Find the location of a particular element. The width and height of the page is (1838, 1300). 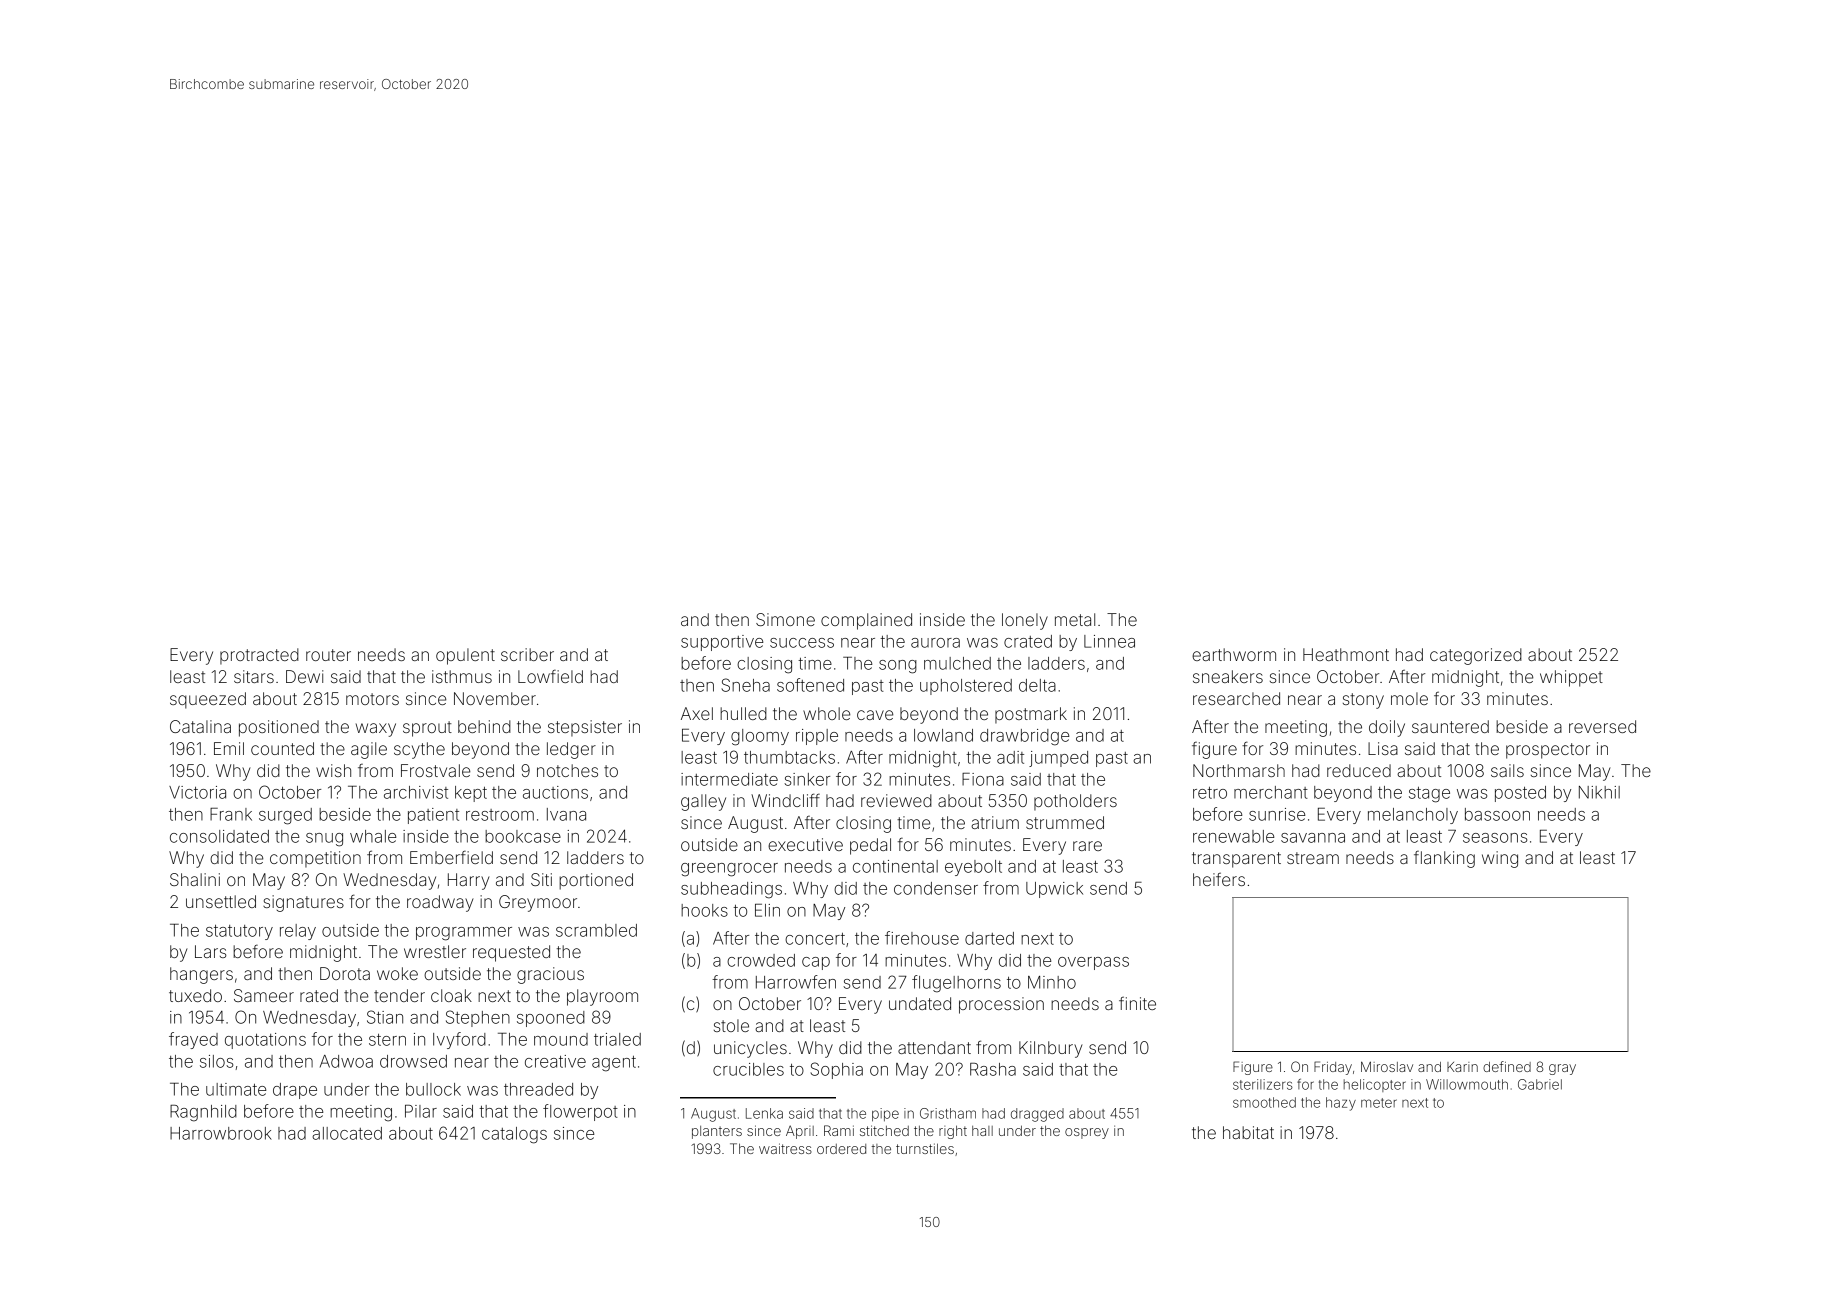

protracted is located at coordinates (259, 656).
